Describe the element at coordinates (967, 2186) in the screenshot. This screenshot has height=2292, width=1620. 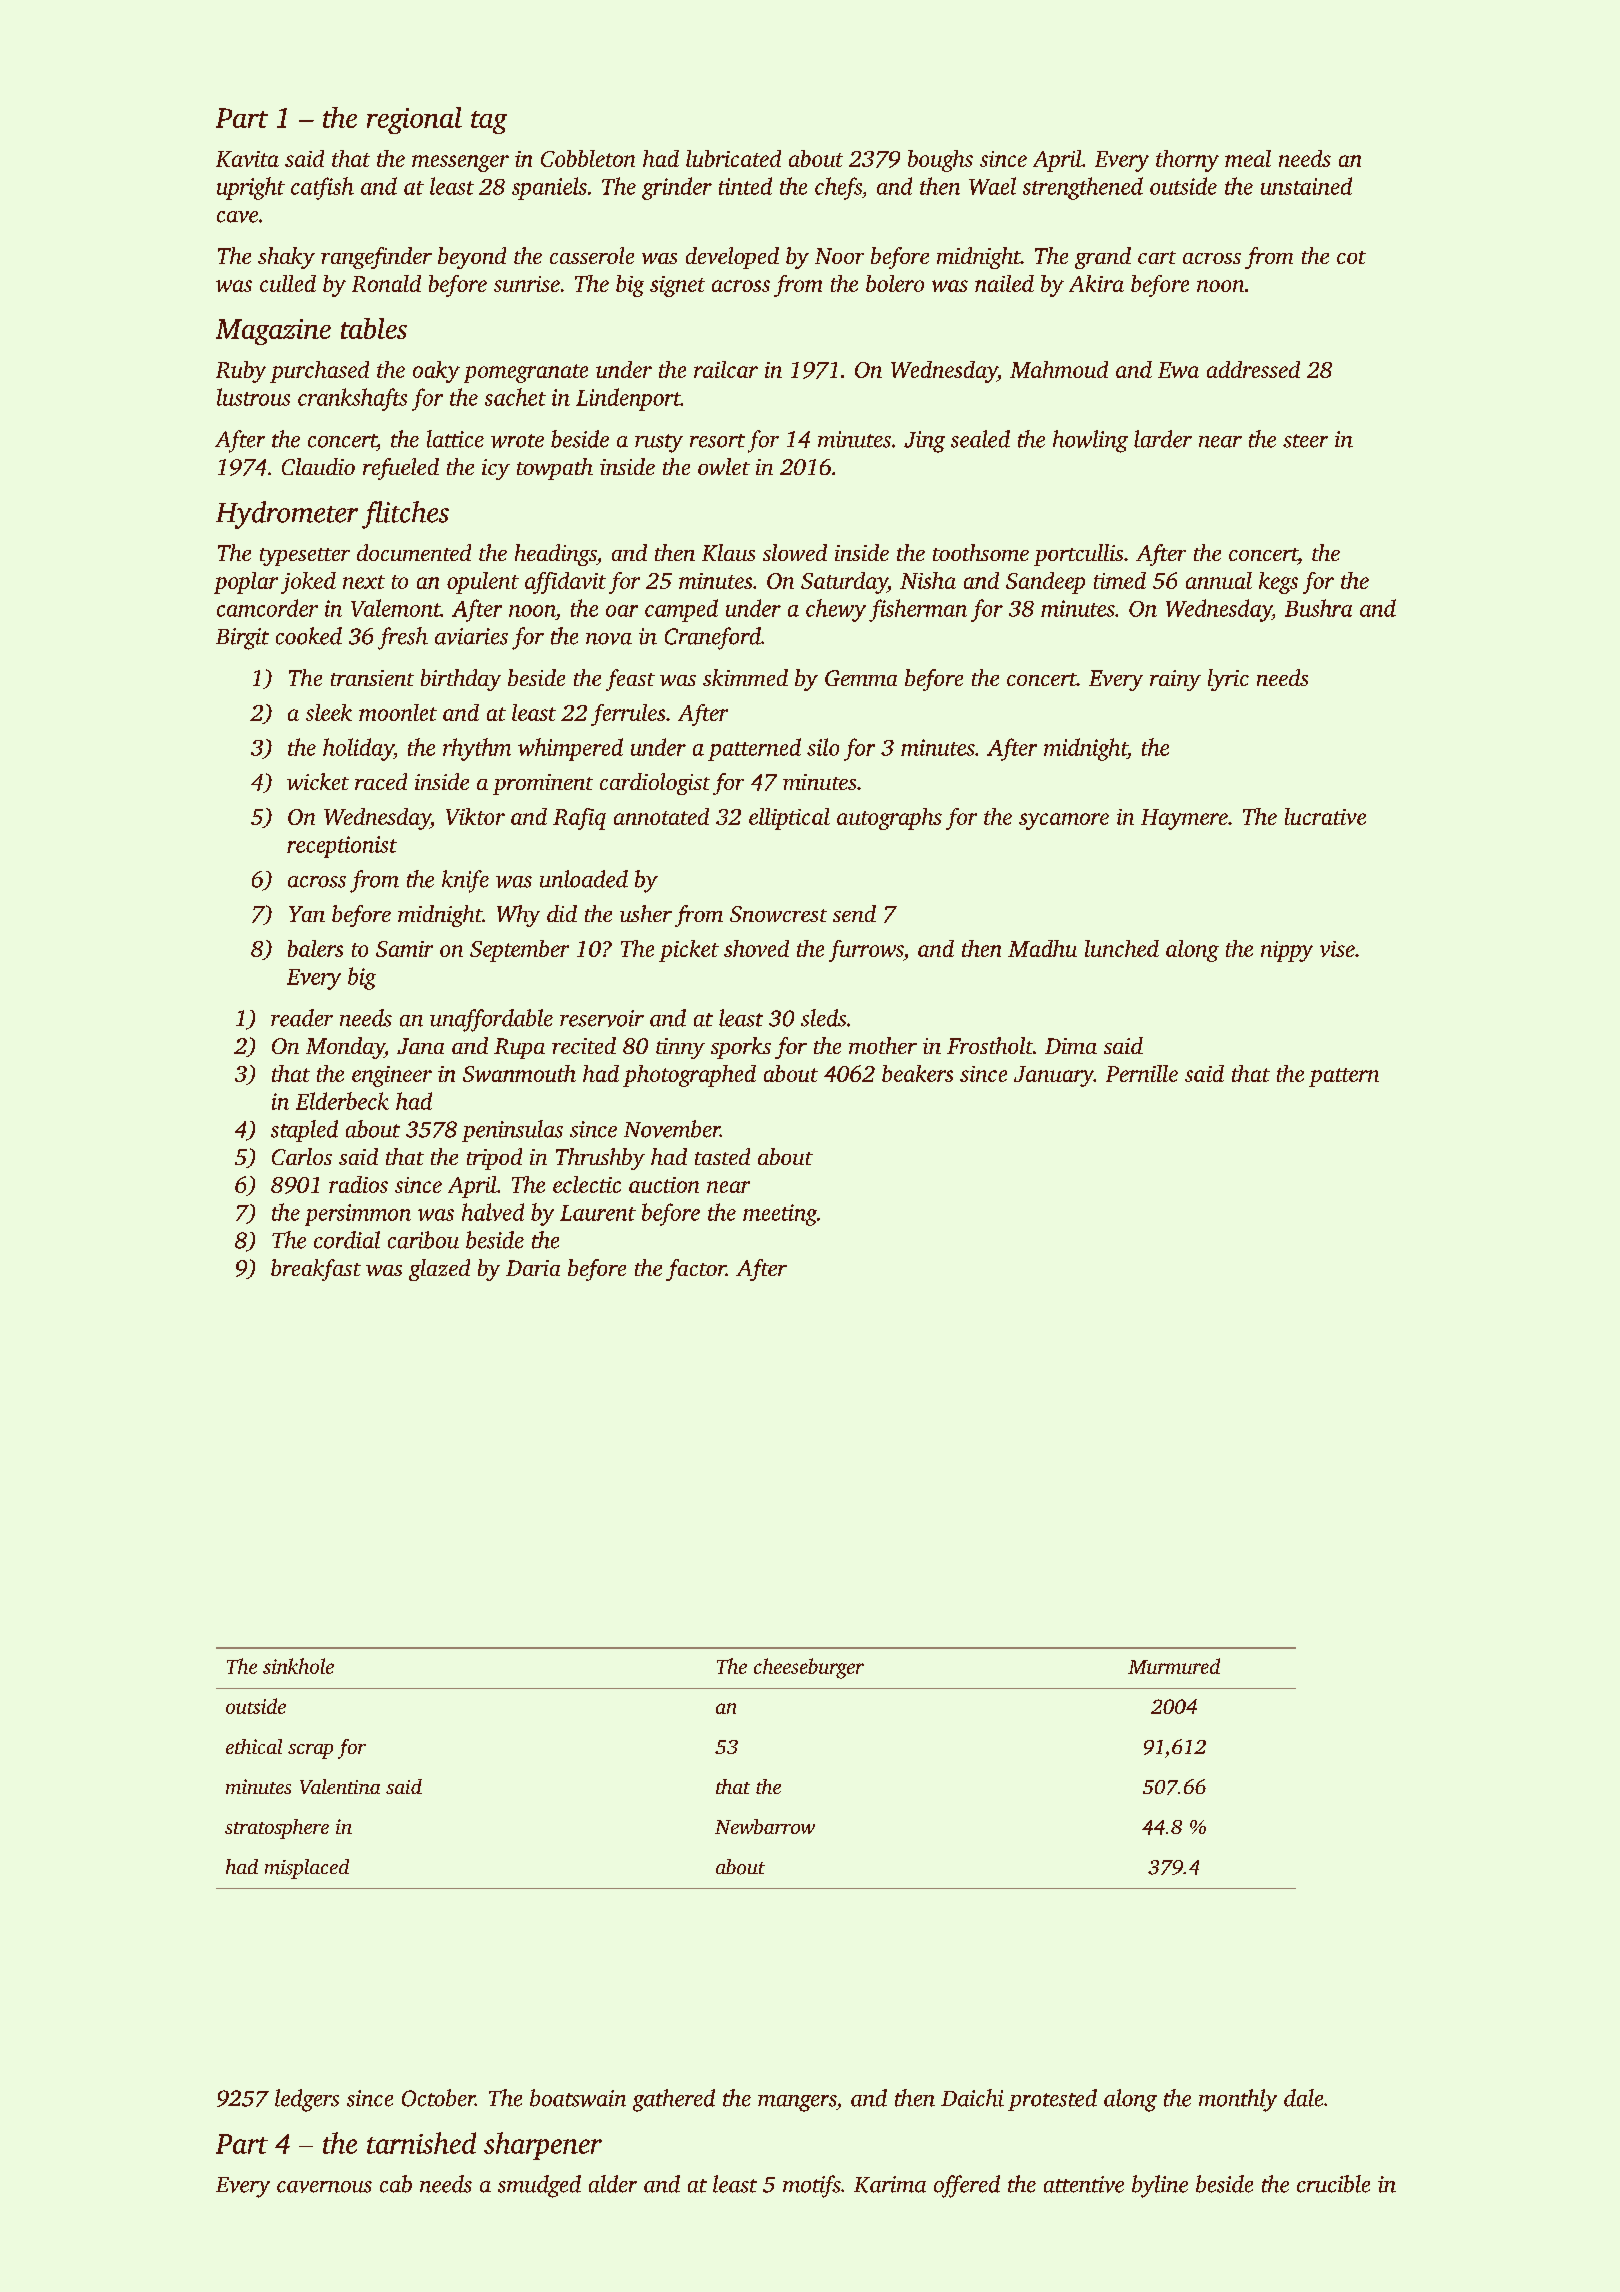
I see `offered` at that location.
